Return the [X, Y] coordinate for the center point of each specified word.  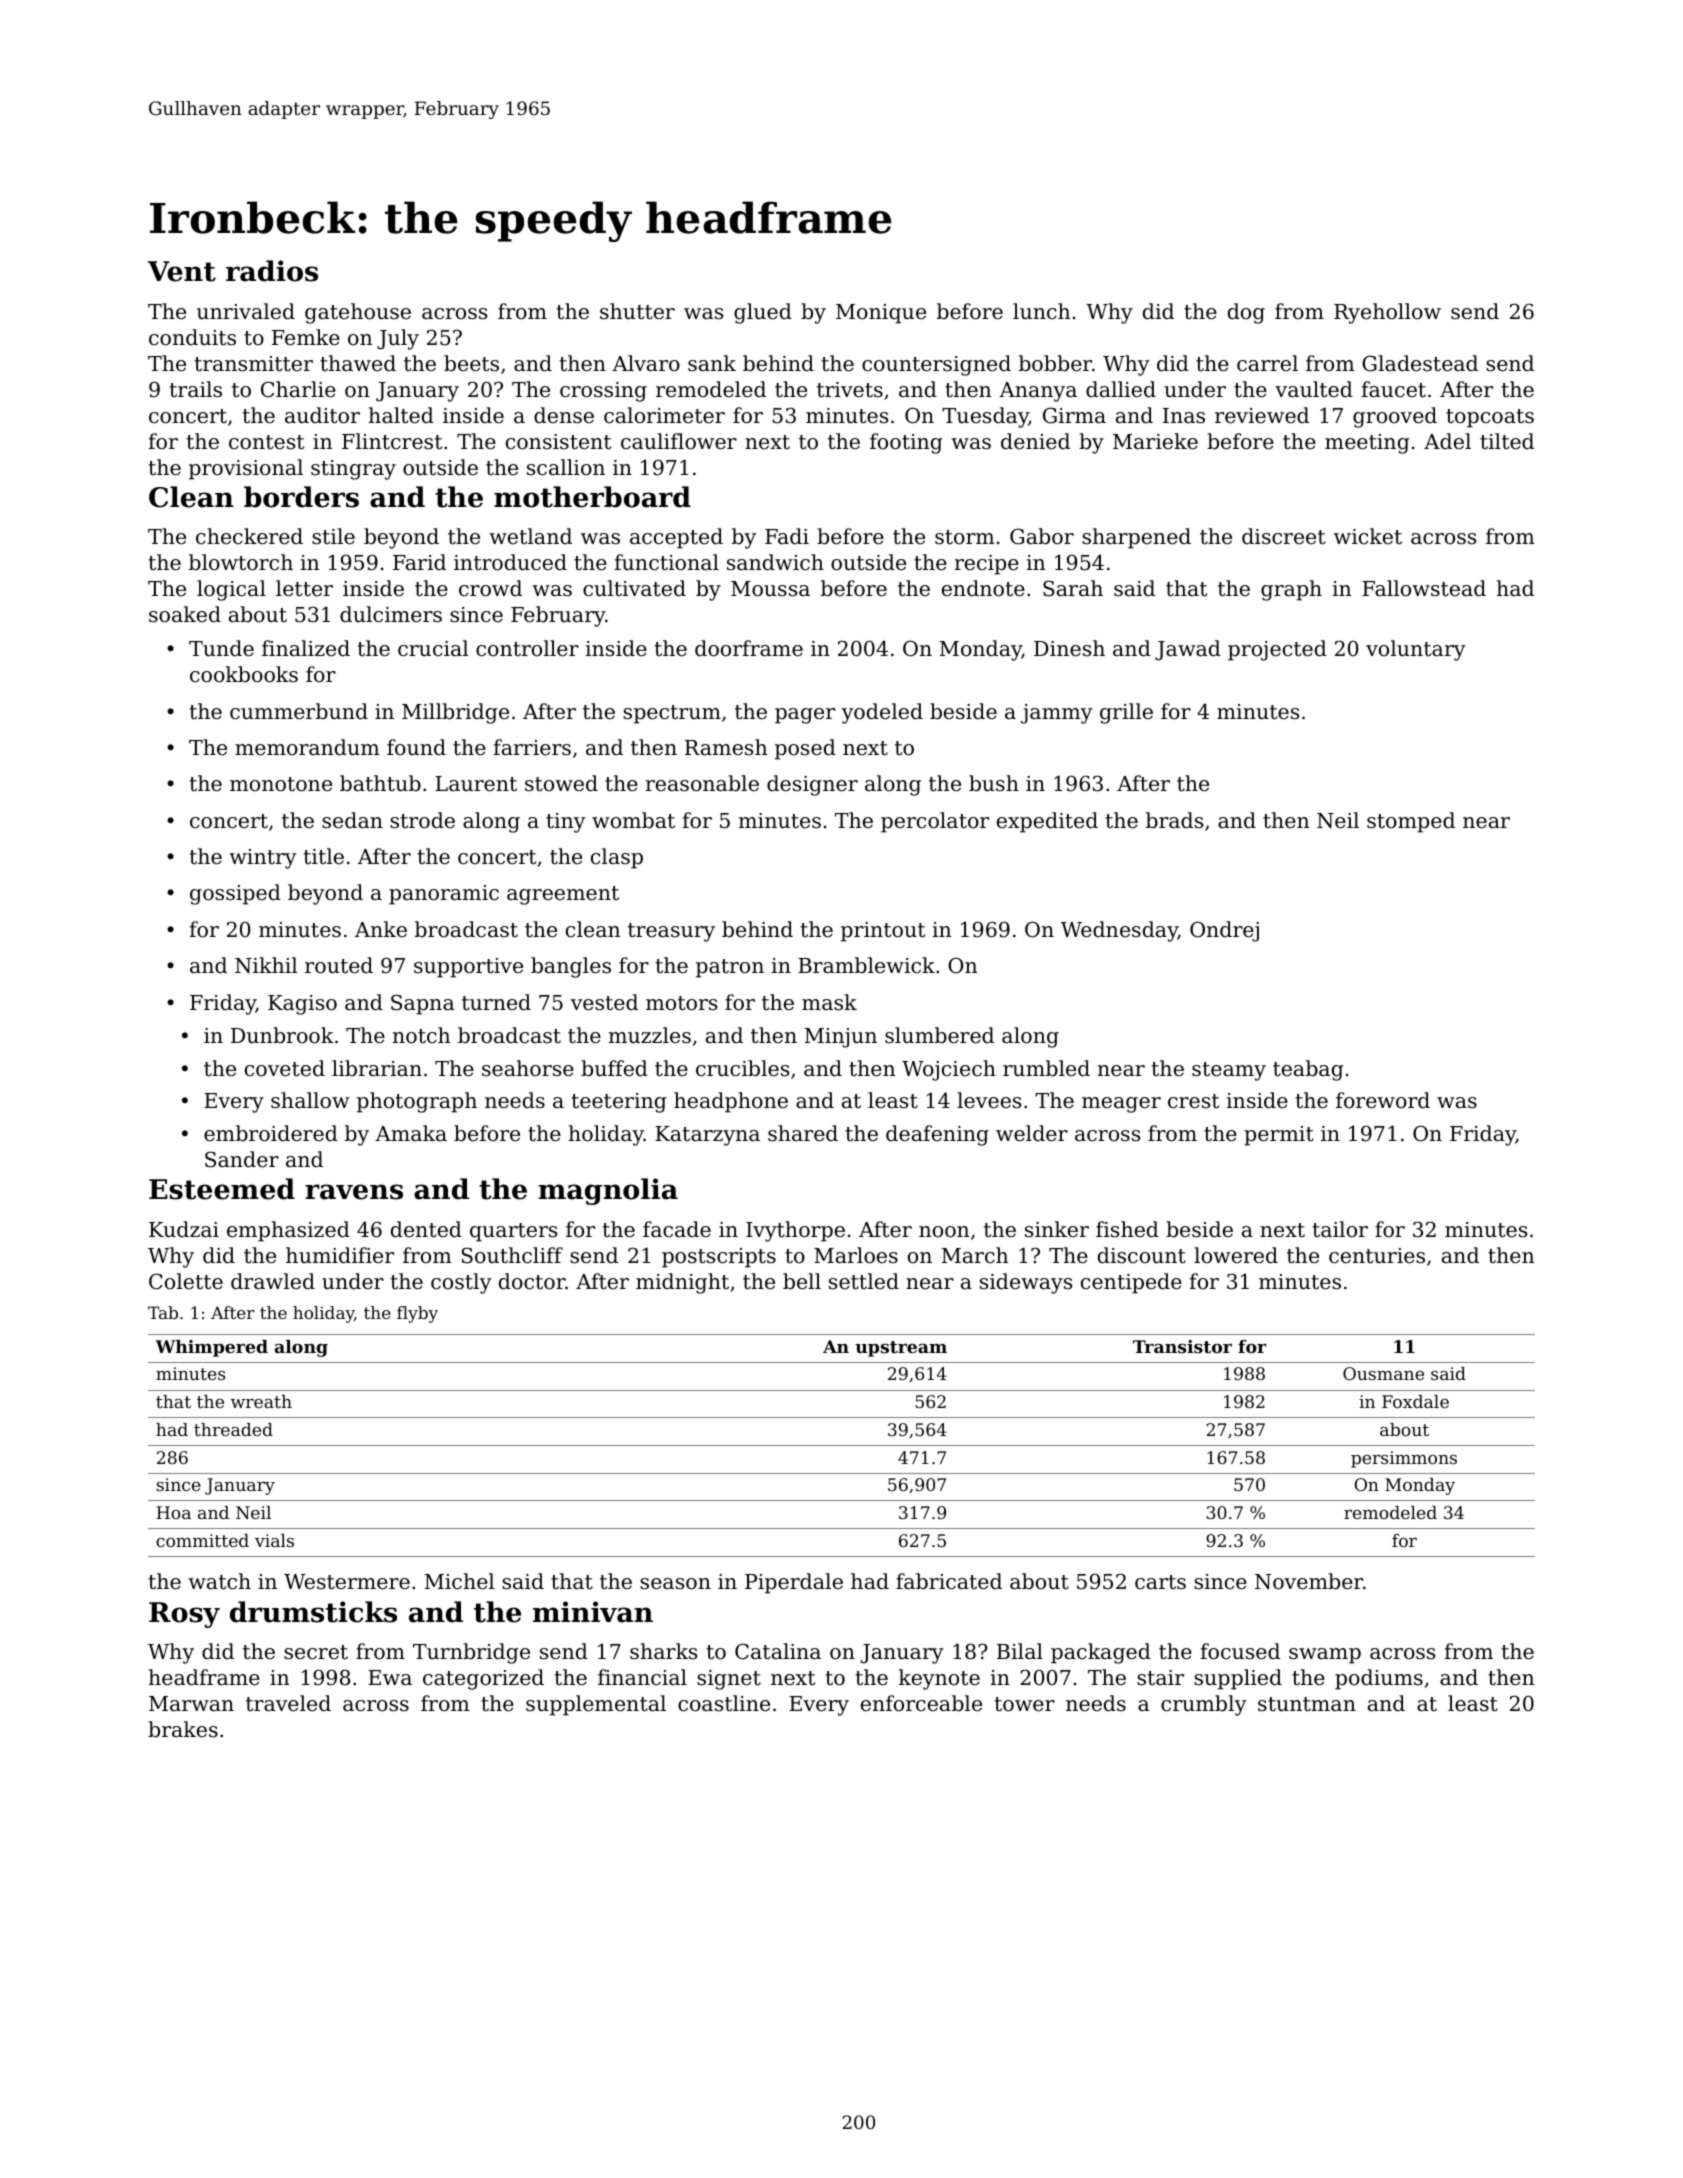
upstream [901, 1349]
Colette [186, 1281]
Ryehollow [1387, 313]
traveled [288, 1703]
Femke [306, 337]
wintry [262, 859]
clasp [617, 858]
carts [1160, 1582]
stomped [1411, 822]
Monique [881, 314]
